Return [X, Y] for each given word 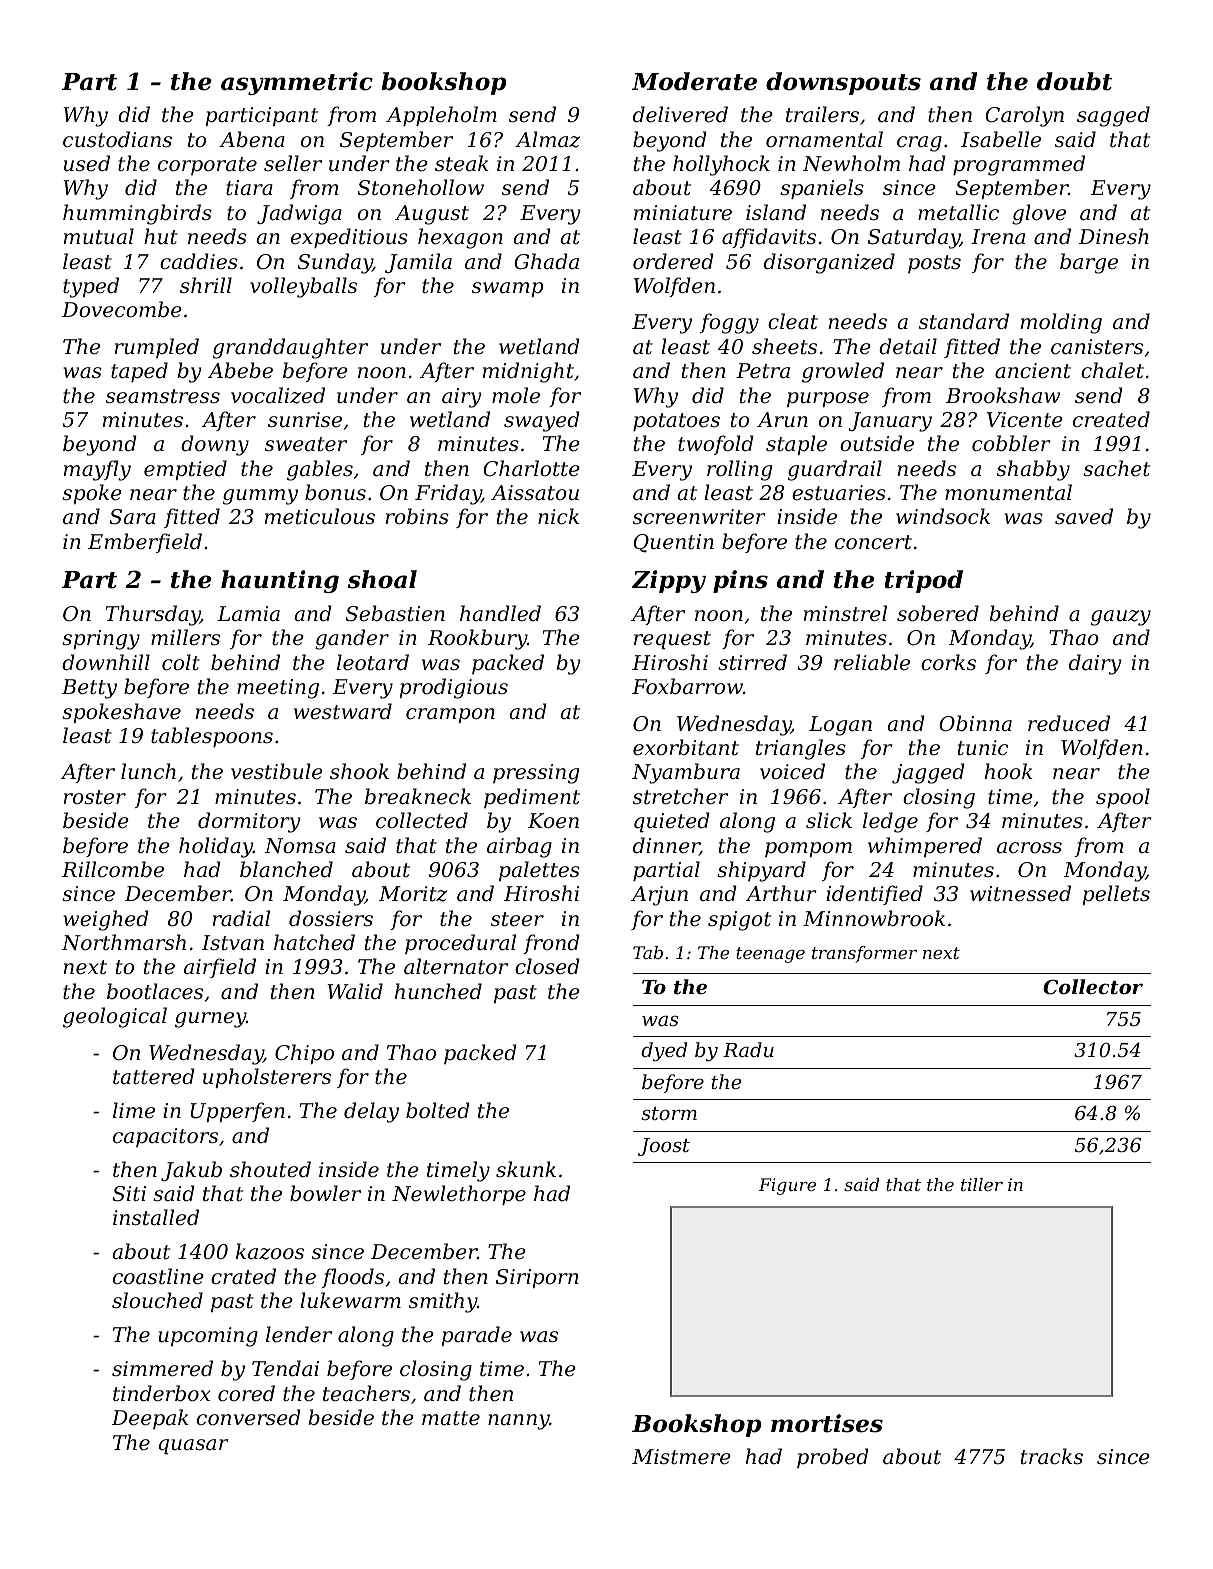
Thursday [153, 615]
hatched [314, 942]
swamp [507, 289]
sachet [1116, 468]
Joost [664, 1147]
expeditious [349, 238]
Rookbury [477, 639]
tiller [982, 1184]
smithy [443, 1302]
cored [246, 1393]
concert [873, 542]
